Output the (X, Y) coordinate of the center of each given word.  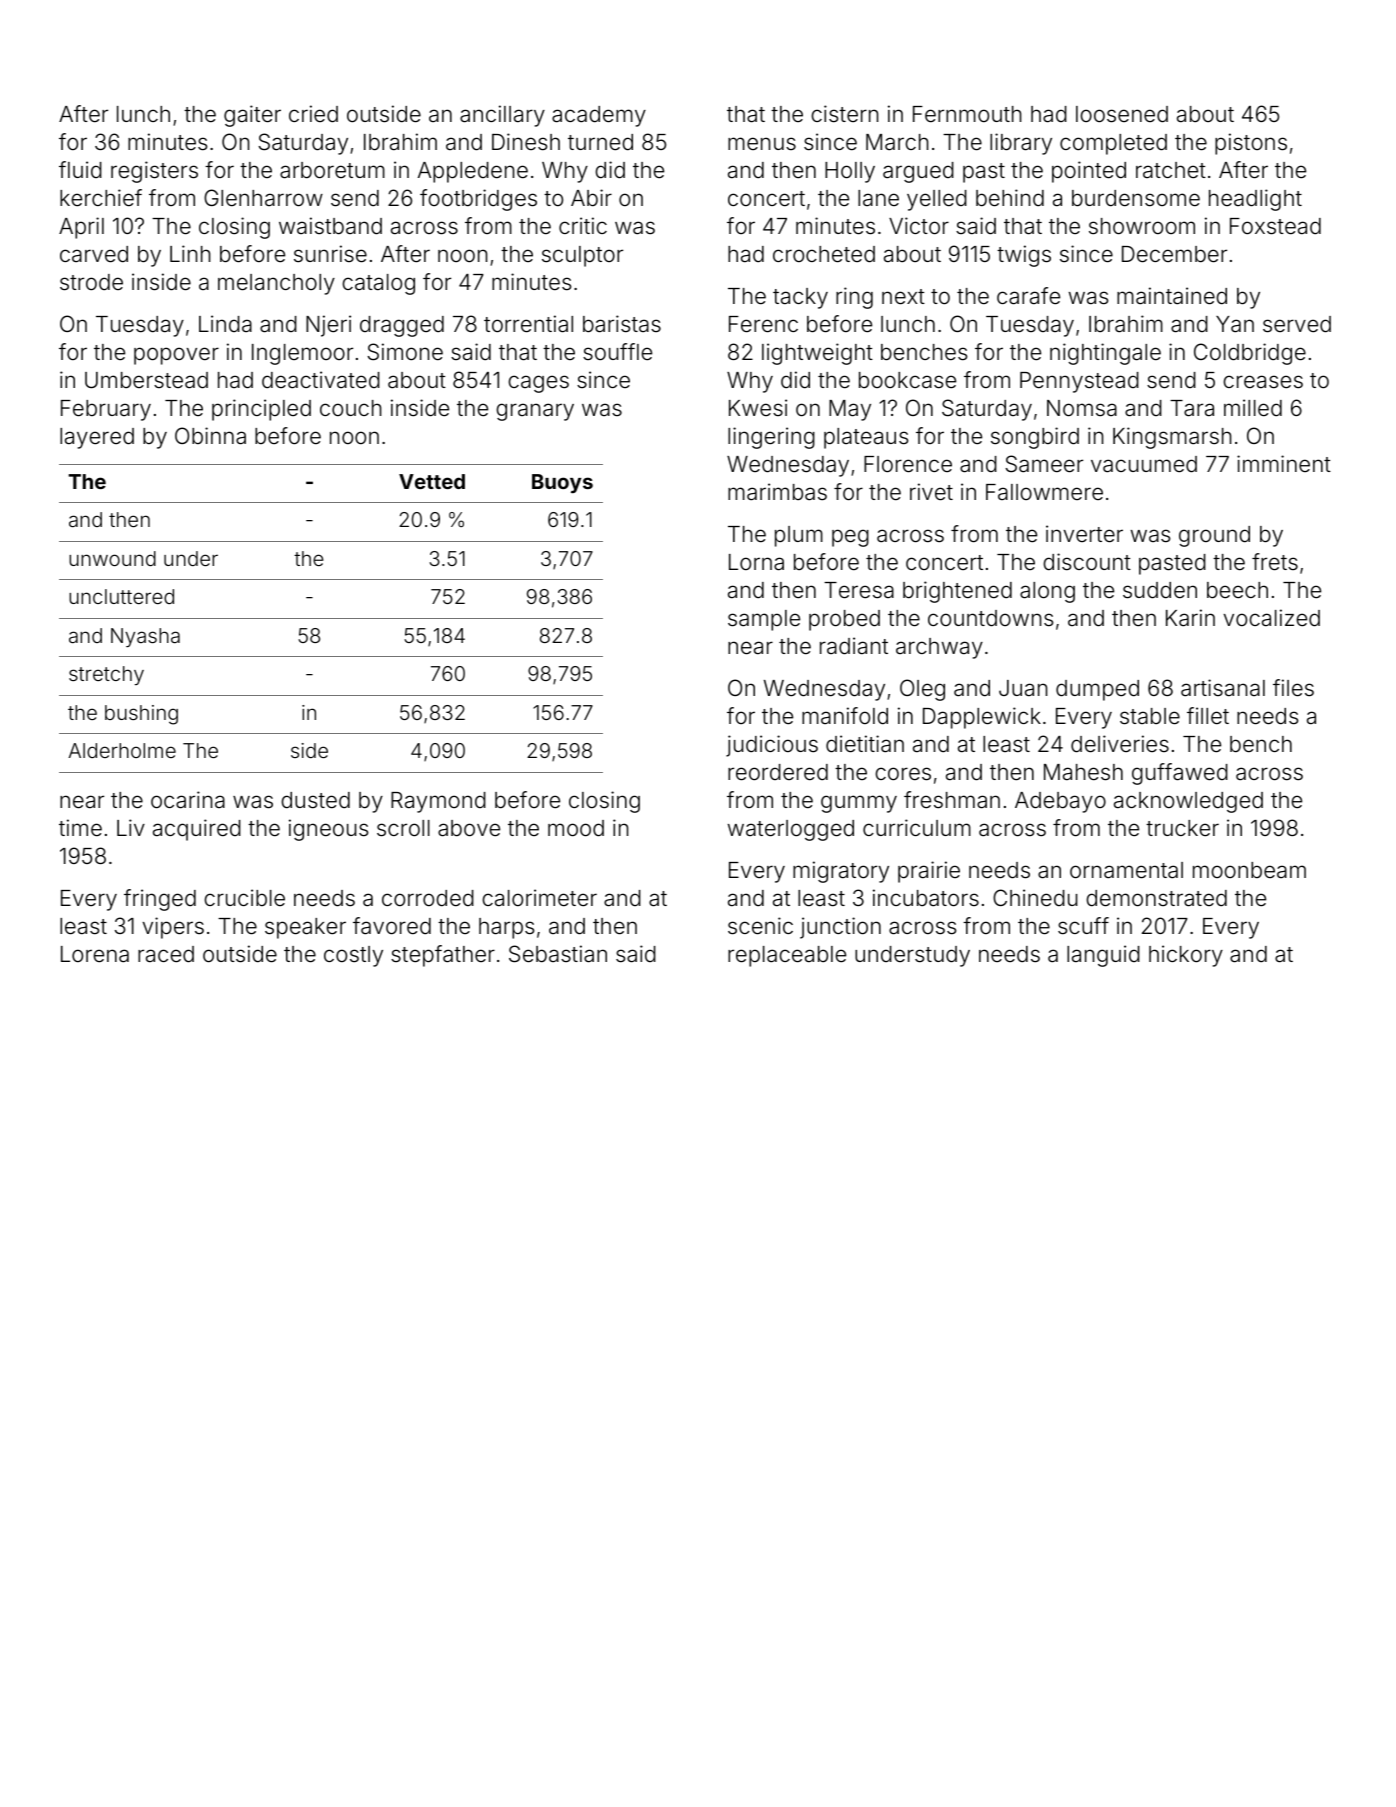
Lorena (95, 954)
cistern (845, 114)
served (1297, 324)
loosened (1122, 114)
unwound (112, 558)
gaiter (252, 116)
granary (535, 412)
